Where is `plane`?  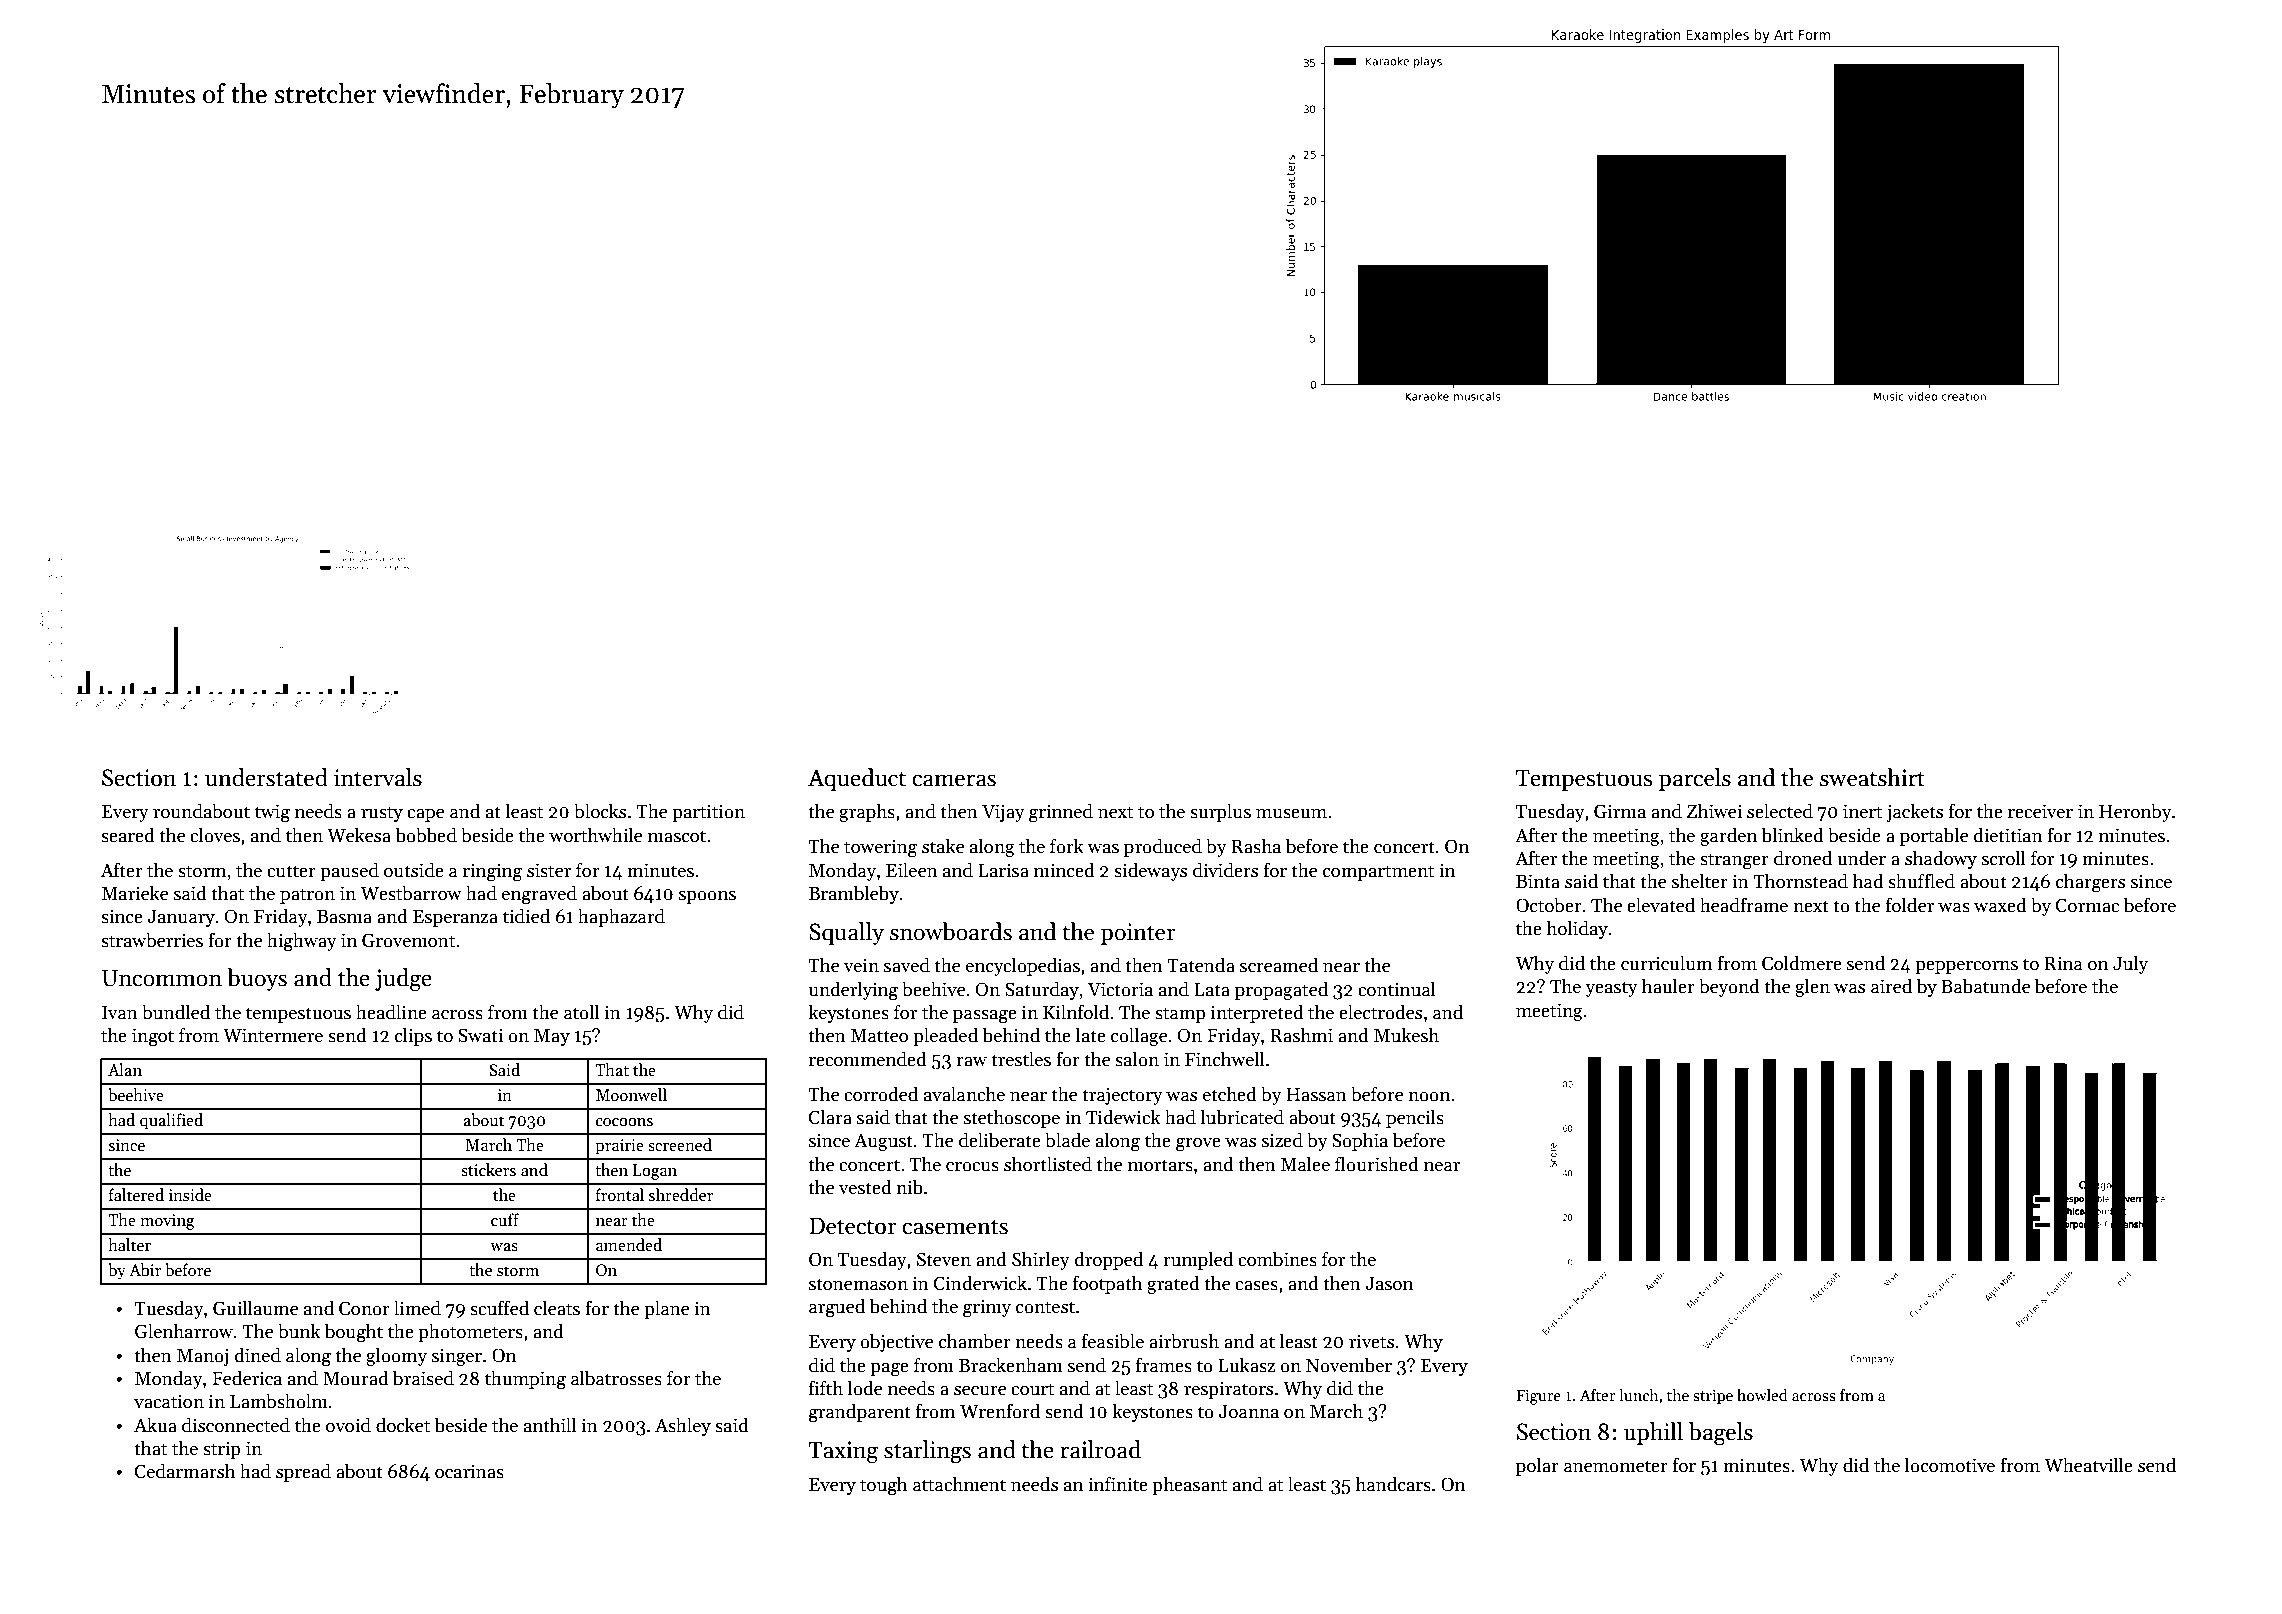 plane is located at coordinates (666, 1309).
